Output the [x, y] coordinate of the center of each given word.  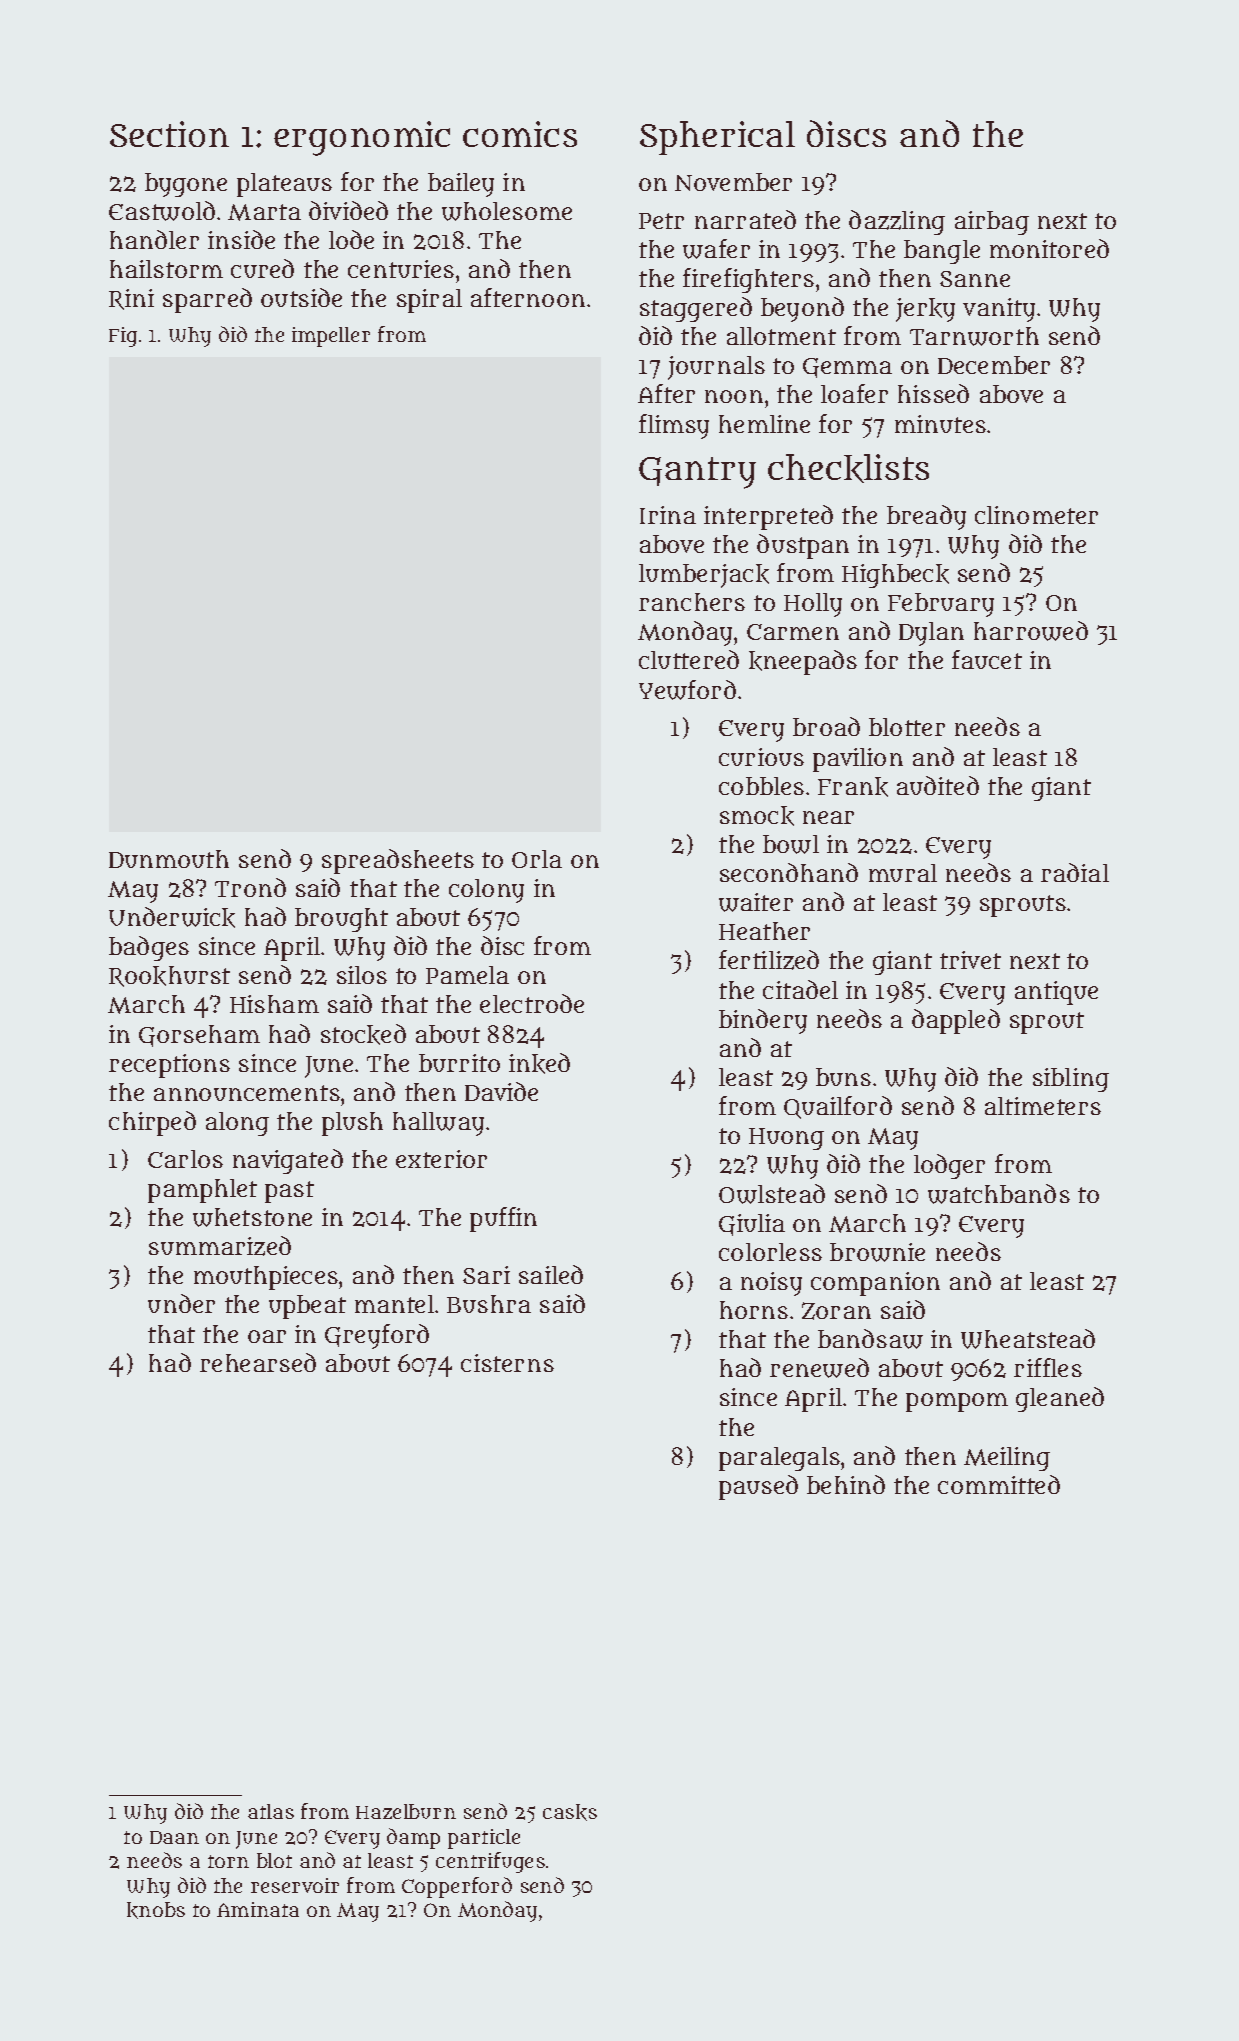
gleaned [1060, 1399]
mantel [394, 1304]
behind [846, 1484]
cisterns [507, 1363]
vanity [999, 310]
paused [758, 1487]
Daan [174, 1837]
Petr [661, 221]
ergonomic [362, 138]
